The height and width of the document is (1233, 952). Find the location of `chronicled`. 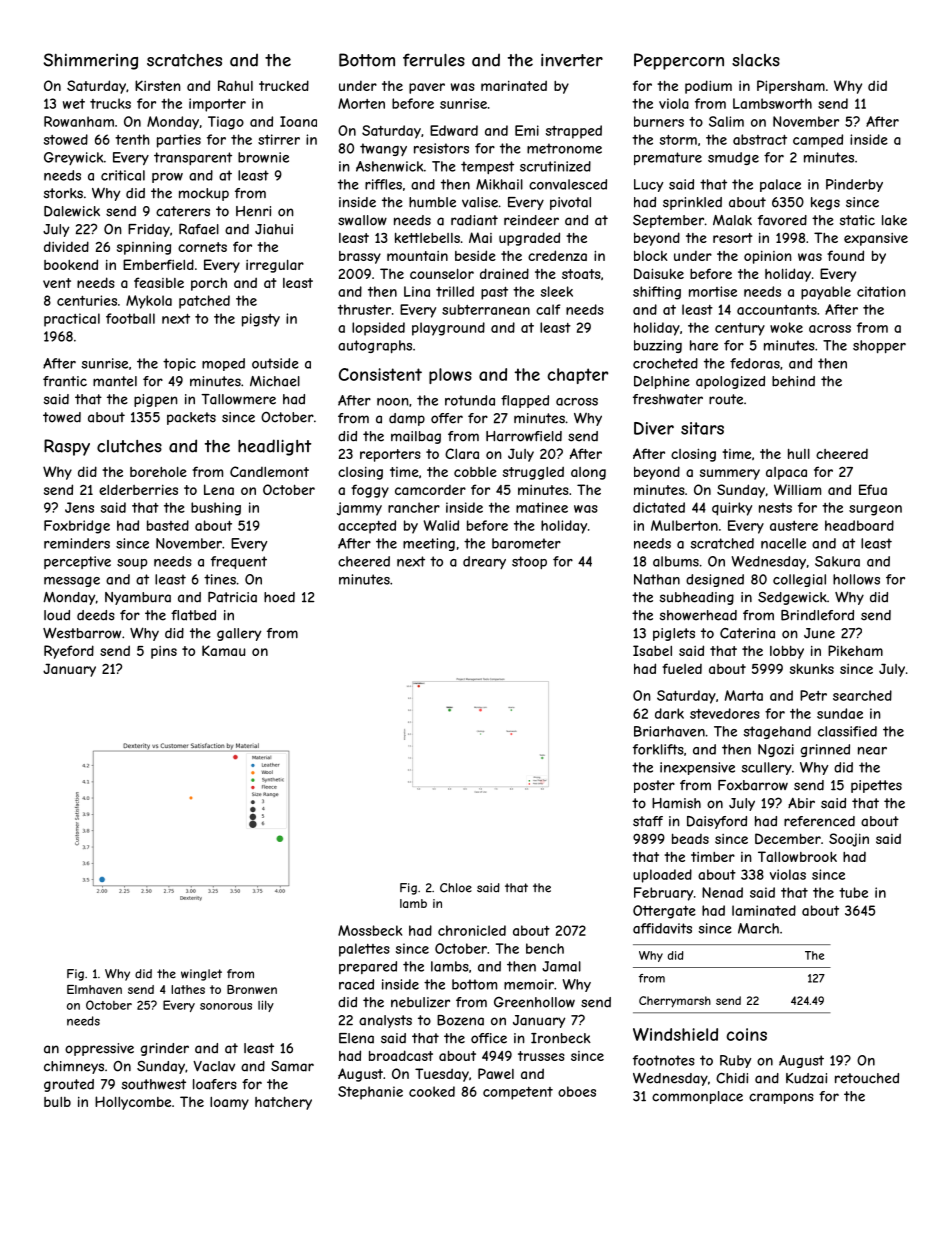

chronicled is located at coordinates (472, 930).
